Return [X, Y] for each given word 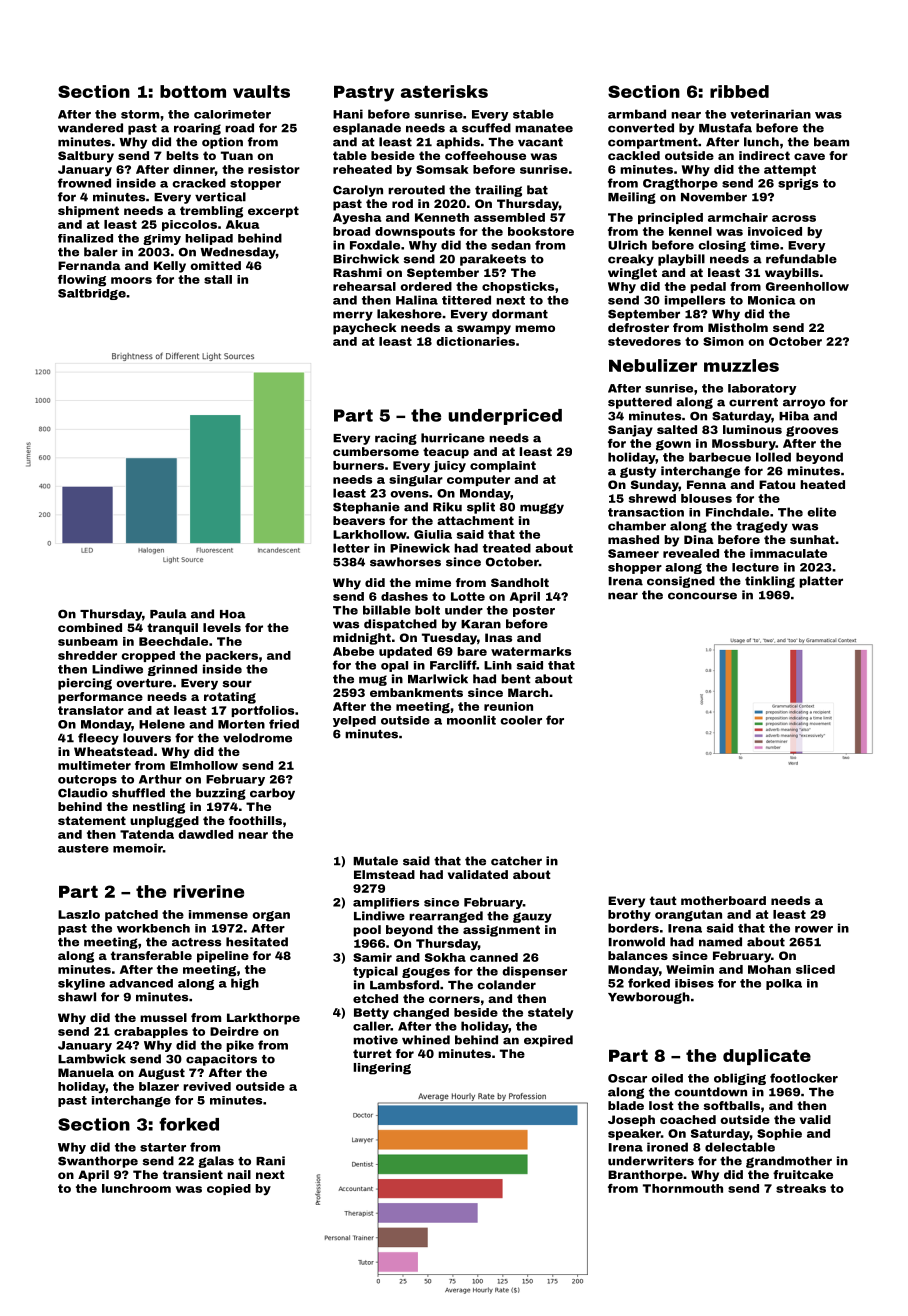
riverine [209, 891]
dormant [520, 314]
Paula [168, 614]
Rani [270, 1161]
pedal [708, 287]
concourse [702, 596]
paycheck [365, 329]
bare [472, 651]
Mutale [375, 861]
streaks [801, 1188]
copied [229, 1189]
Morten [241, 724]
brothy [629, 916]
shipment [88, 212]
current [753, 402]
